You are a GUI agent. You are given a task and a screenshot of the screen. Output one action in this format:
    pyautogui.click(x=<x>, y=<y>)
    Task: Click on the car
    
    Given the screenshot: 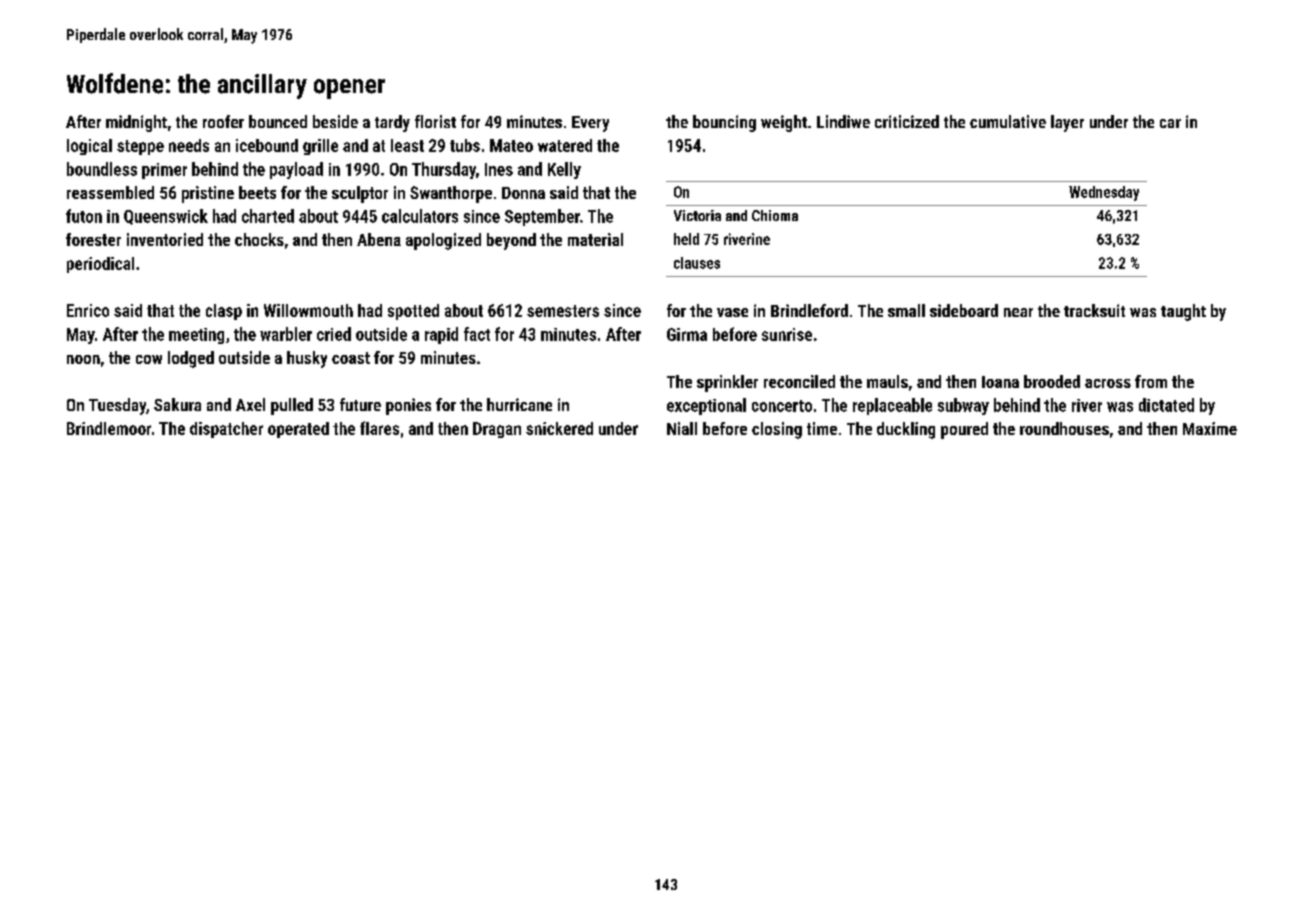 What is the action you would take?
    pyautogui.click(x=1170, y=123)
